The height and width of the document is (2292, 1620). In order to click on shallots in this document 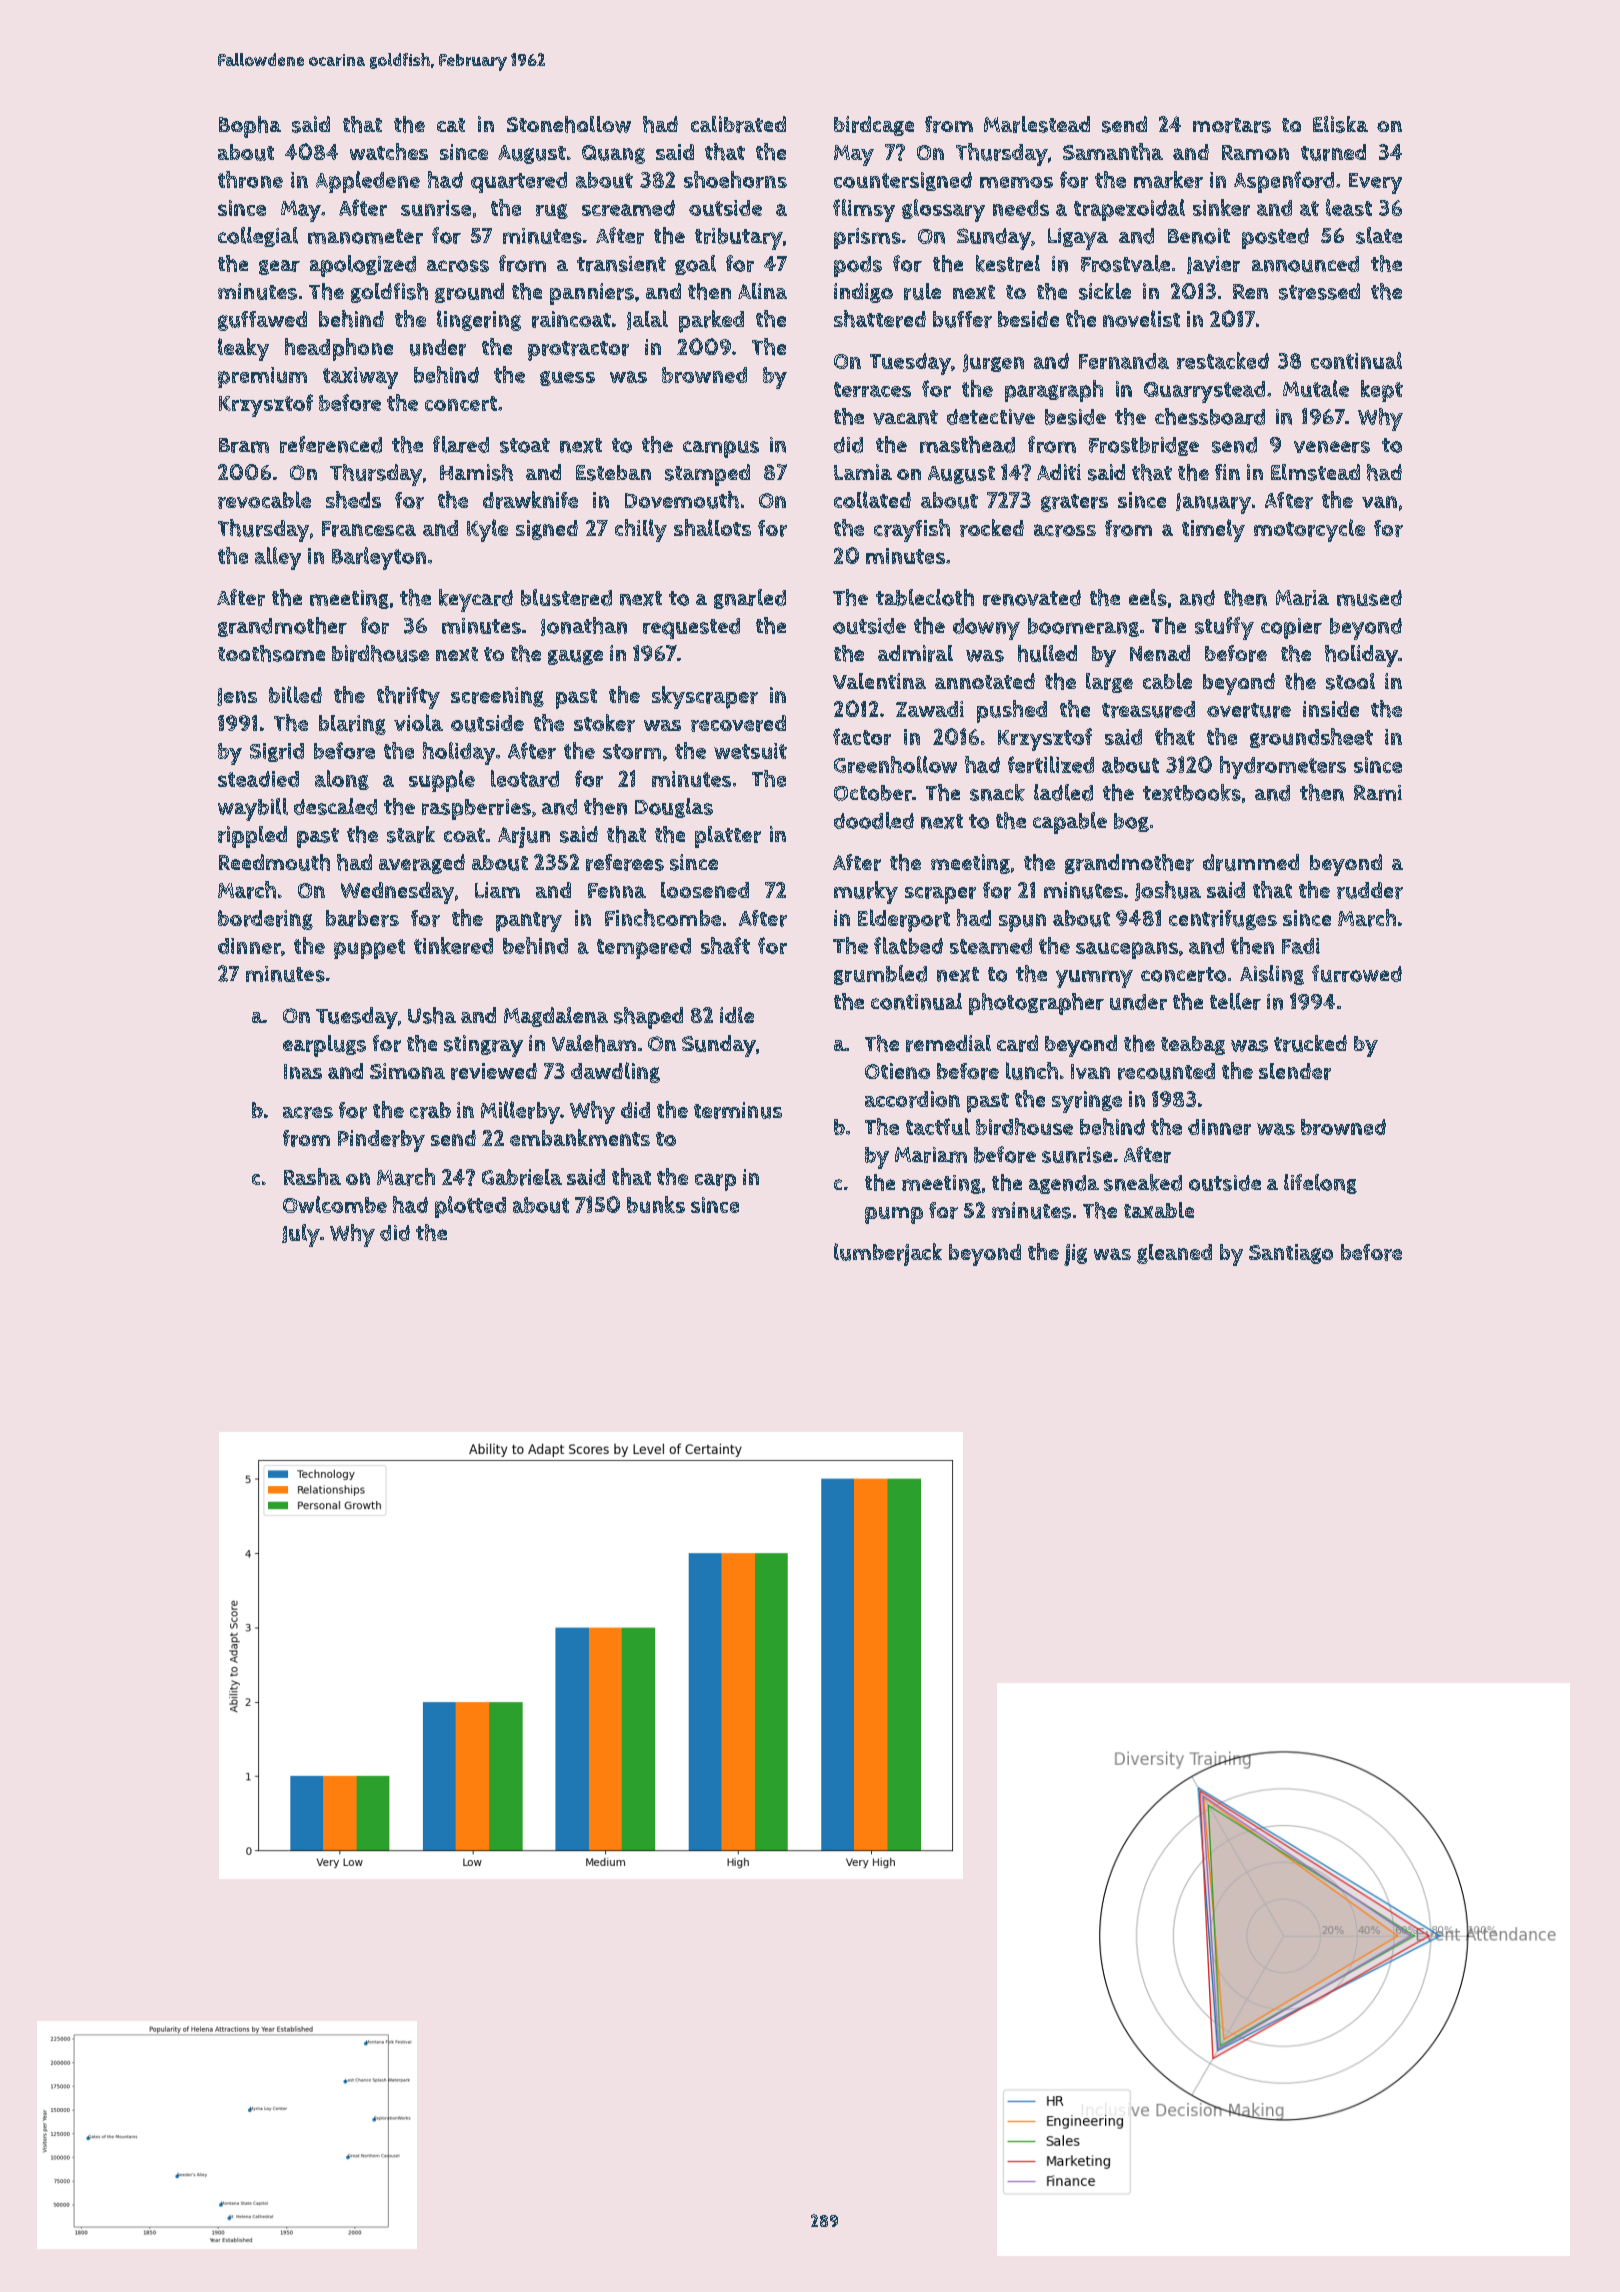, I will do `click(712, 527)`.
